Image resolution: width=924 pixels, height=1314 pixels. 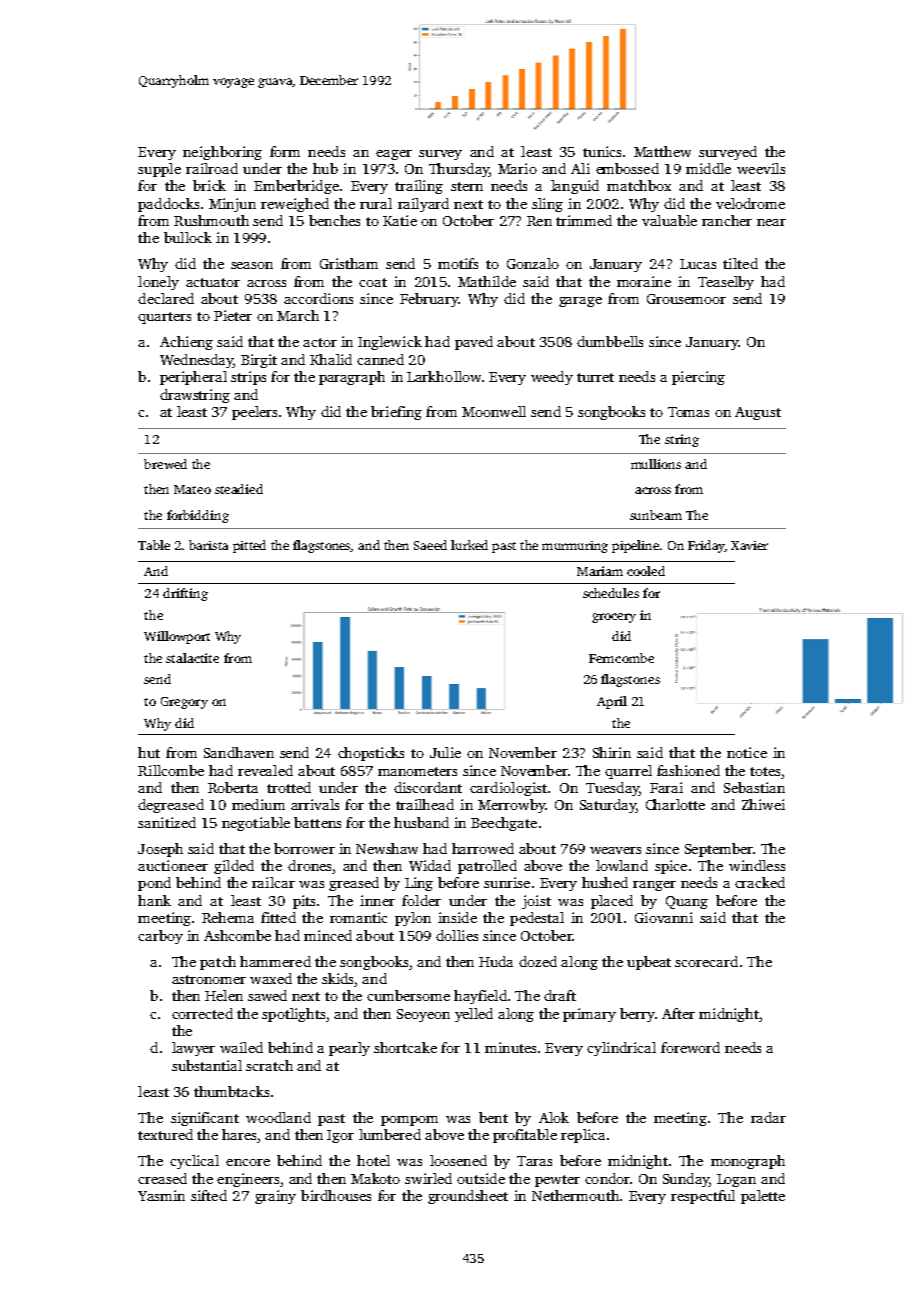 What do you see at coordinates (394, 155) in the screenshot?
I see `eager` at bounding box center [394, 155].
